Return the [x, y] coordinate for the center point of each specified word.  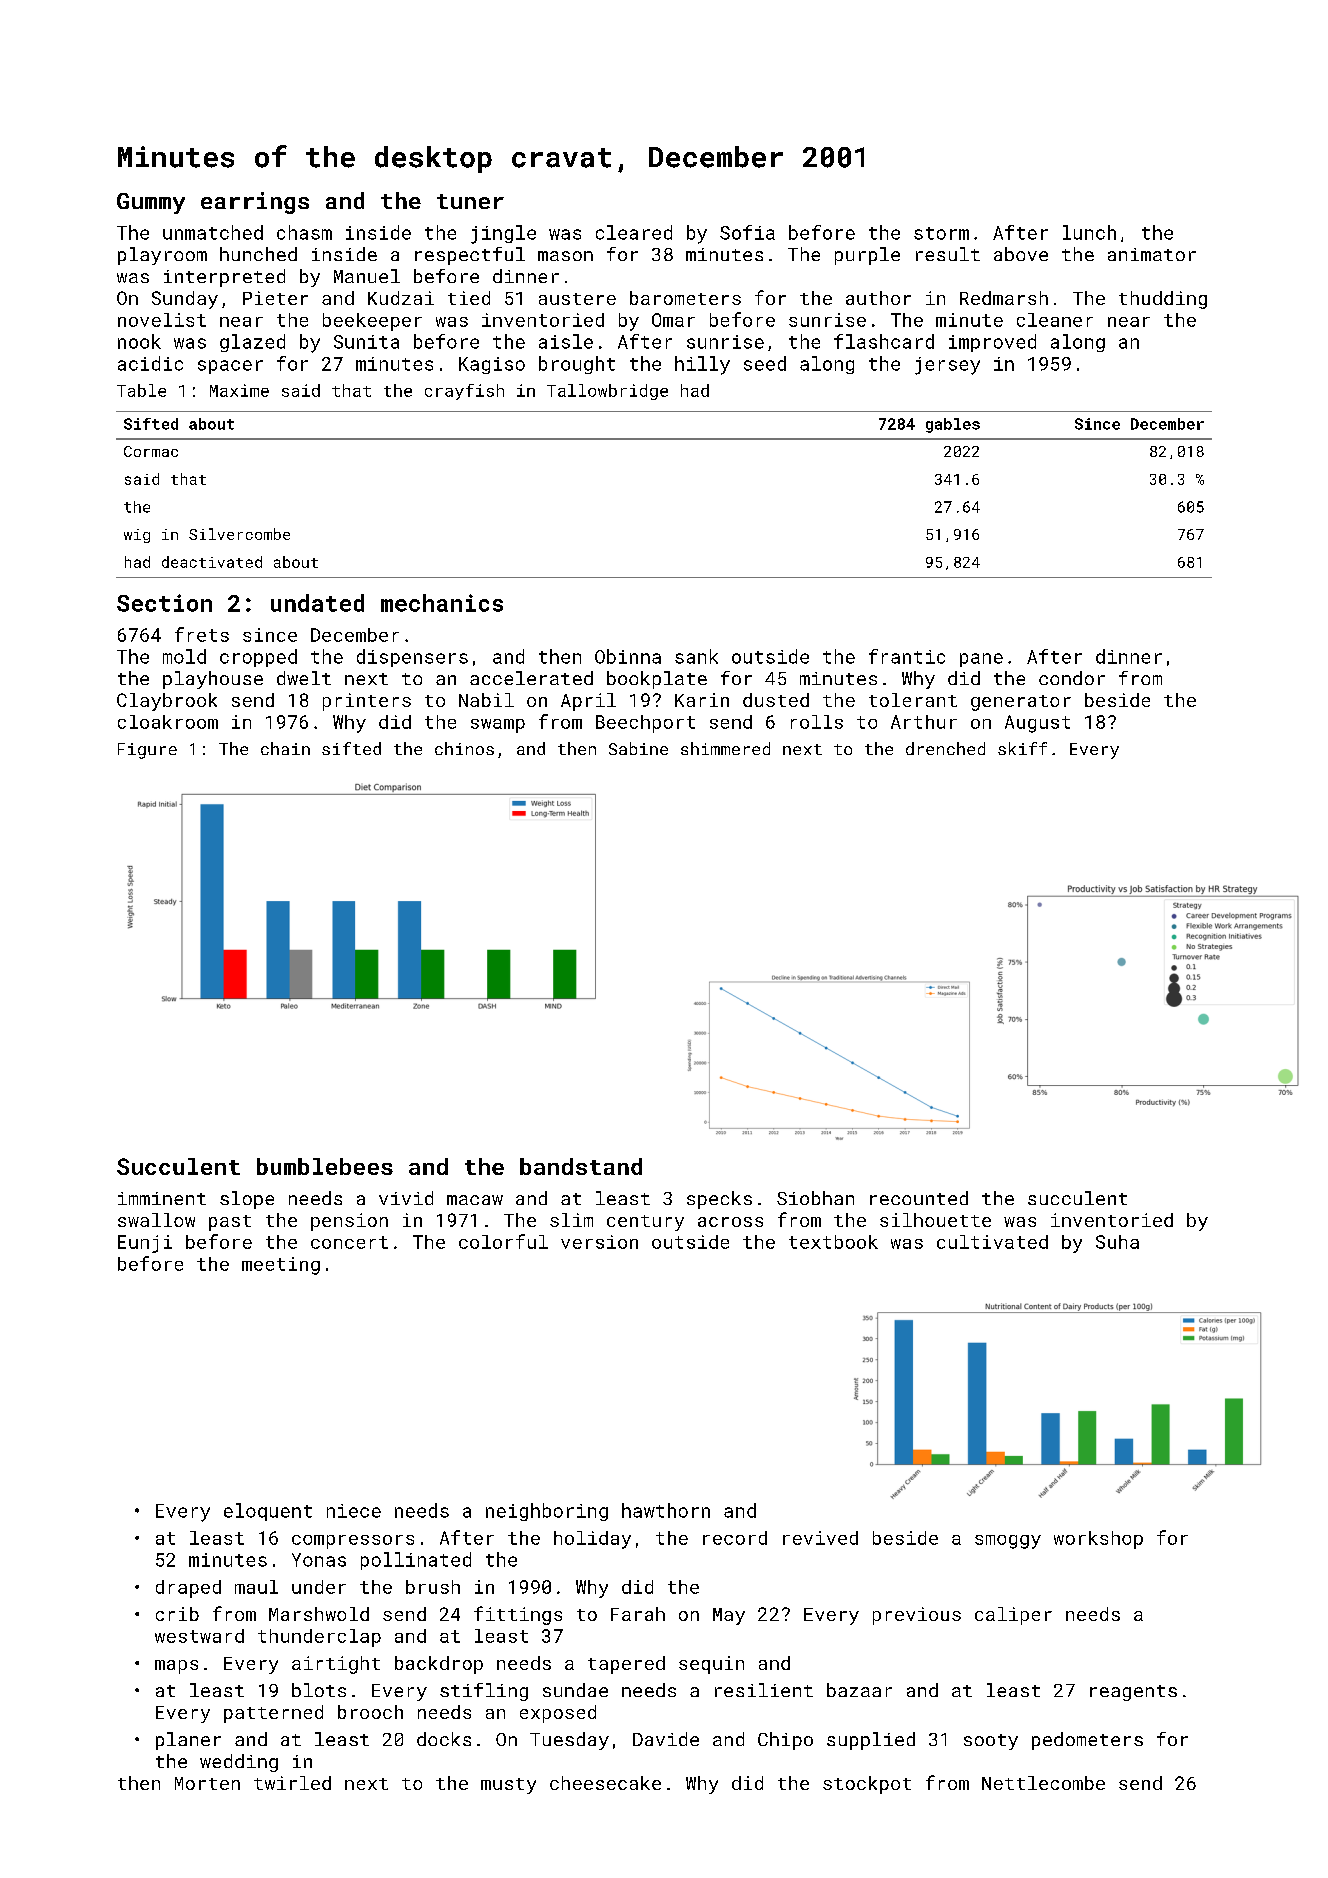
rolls [817, 722]
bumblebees [325, 1166]
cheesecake [605, 1783]
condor [1072, 678]
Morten [207, 1783]
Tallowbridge [607, 392]
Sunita [366, 342]
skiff [1022, 748]
